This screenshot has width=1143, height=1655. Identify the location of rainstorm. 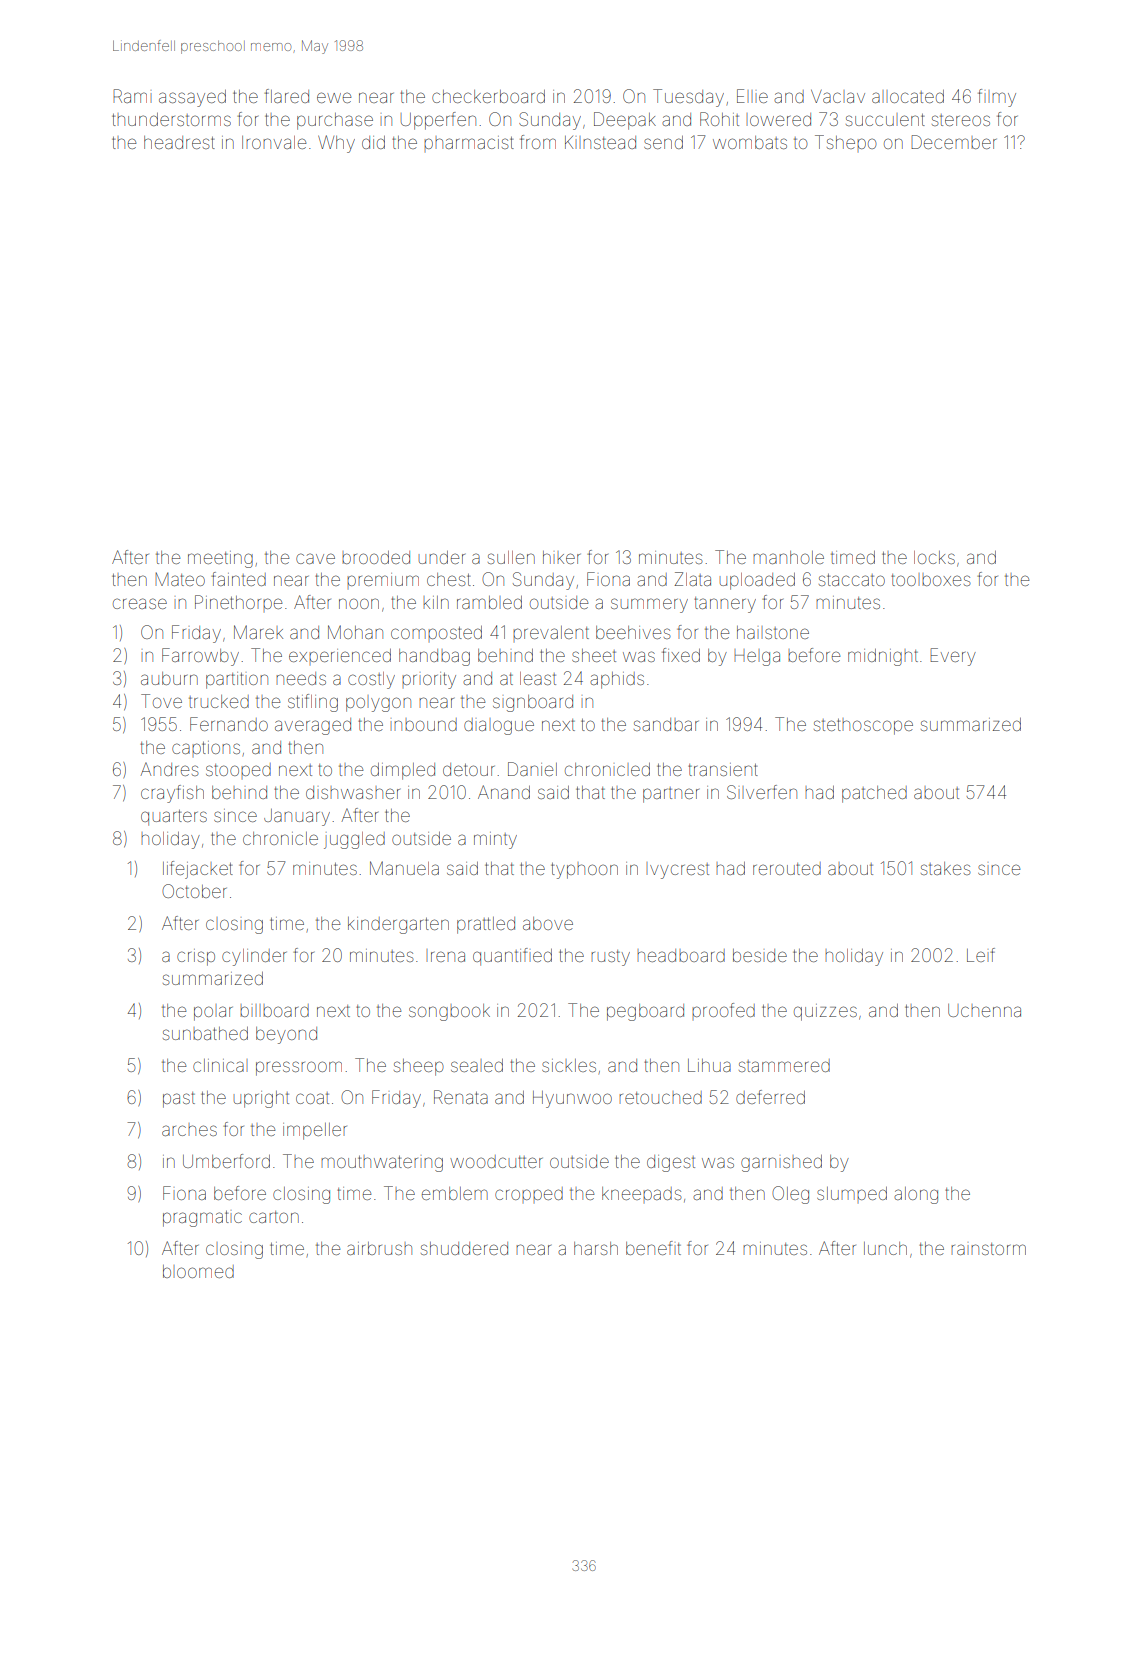
(988, 1249).
